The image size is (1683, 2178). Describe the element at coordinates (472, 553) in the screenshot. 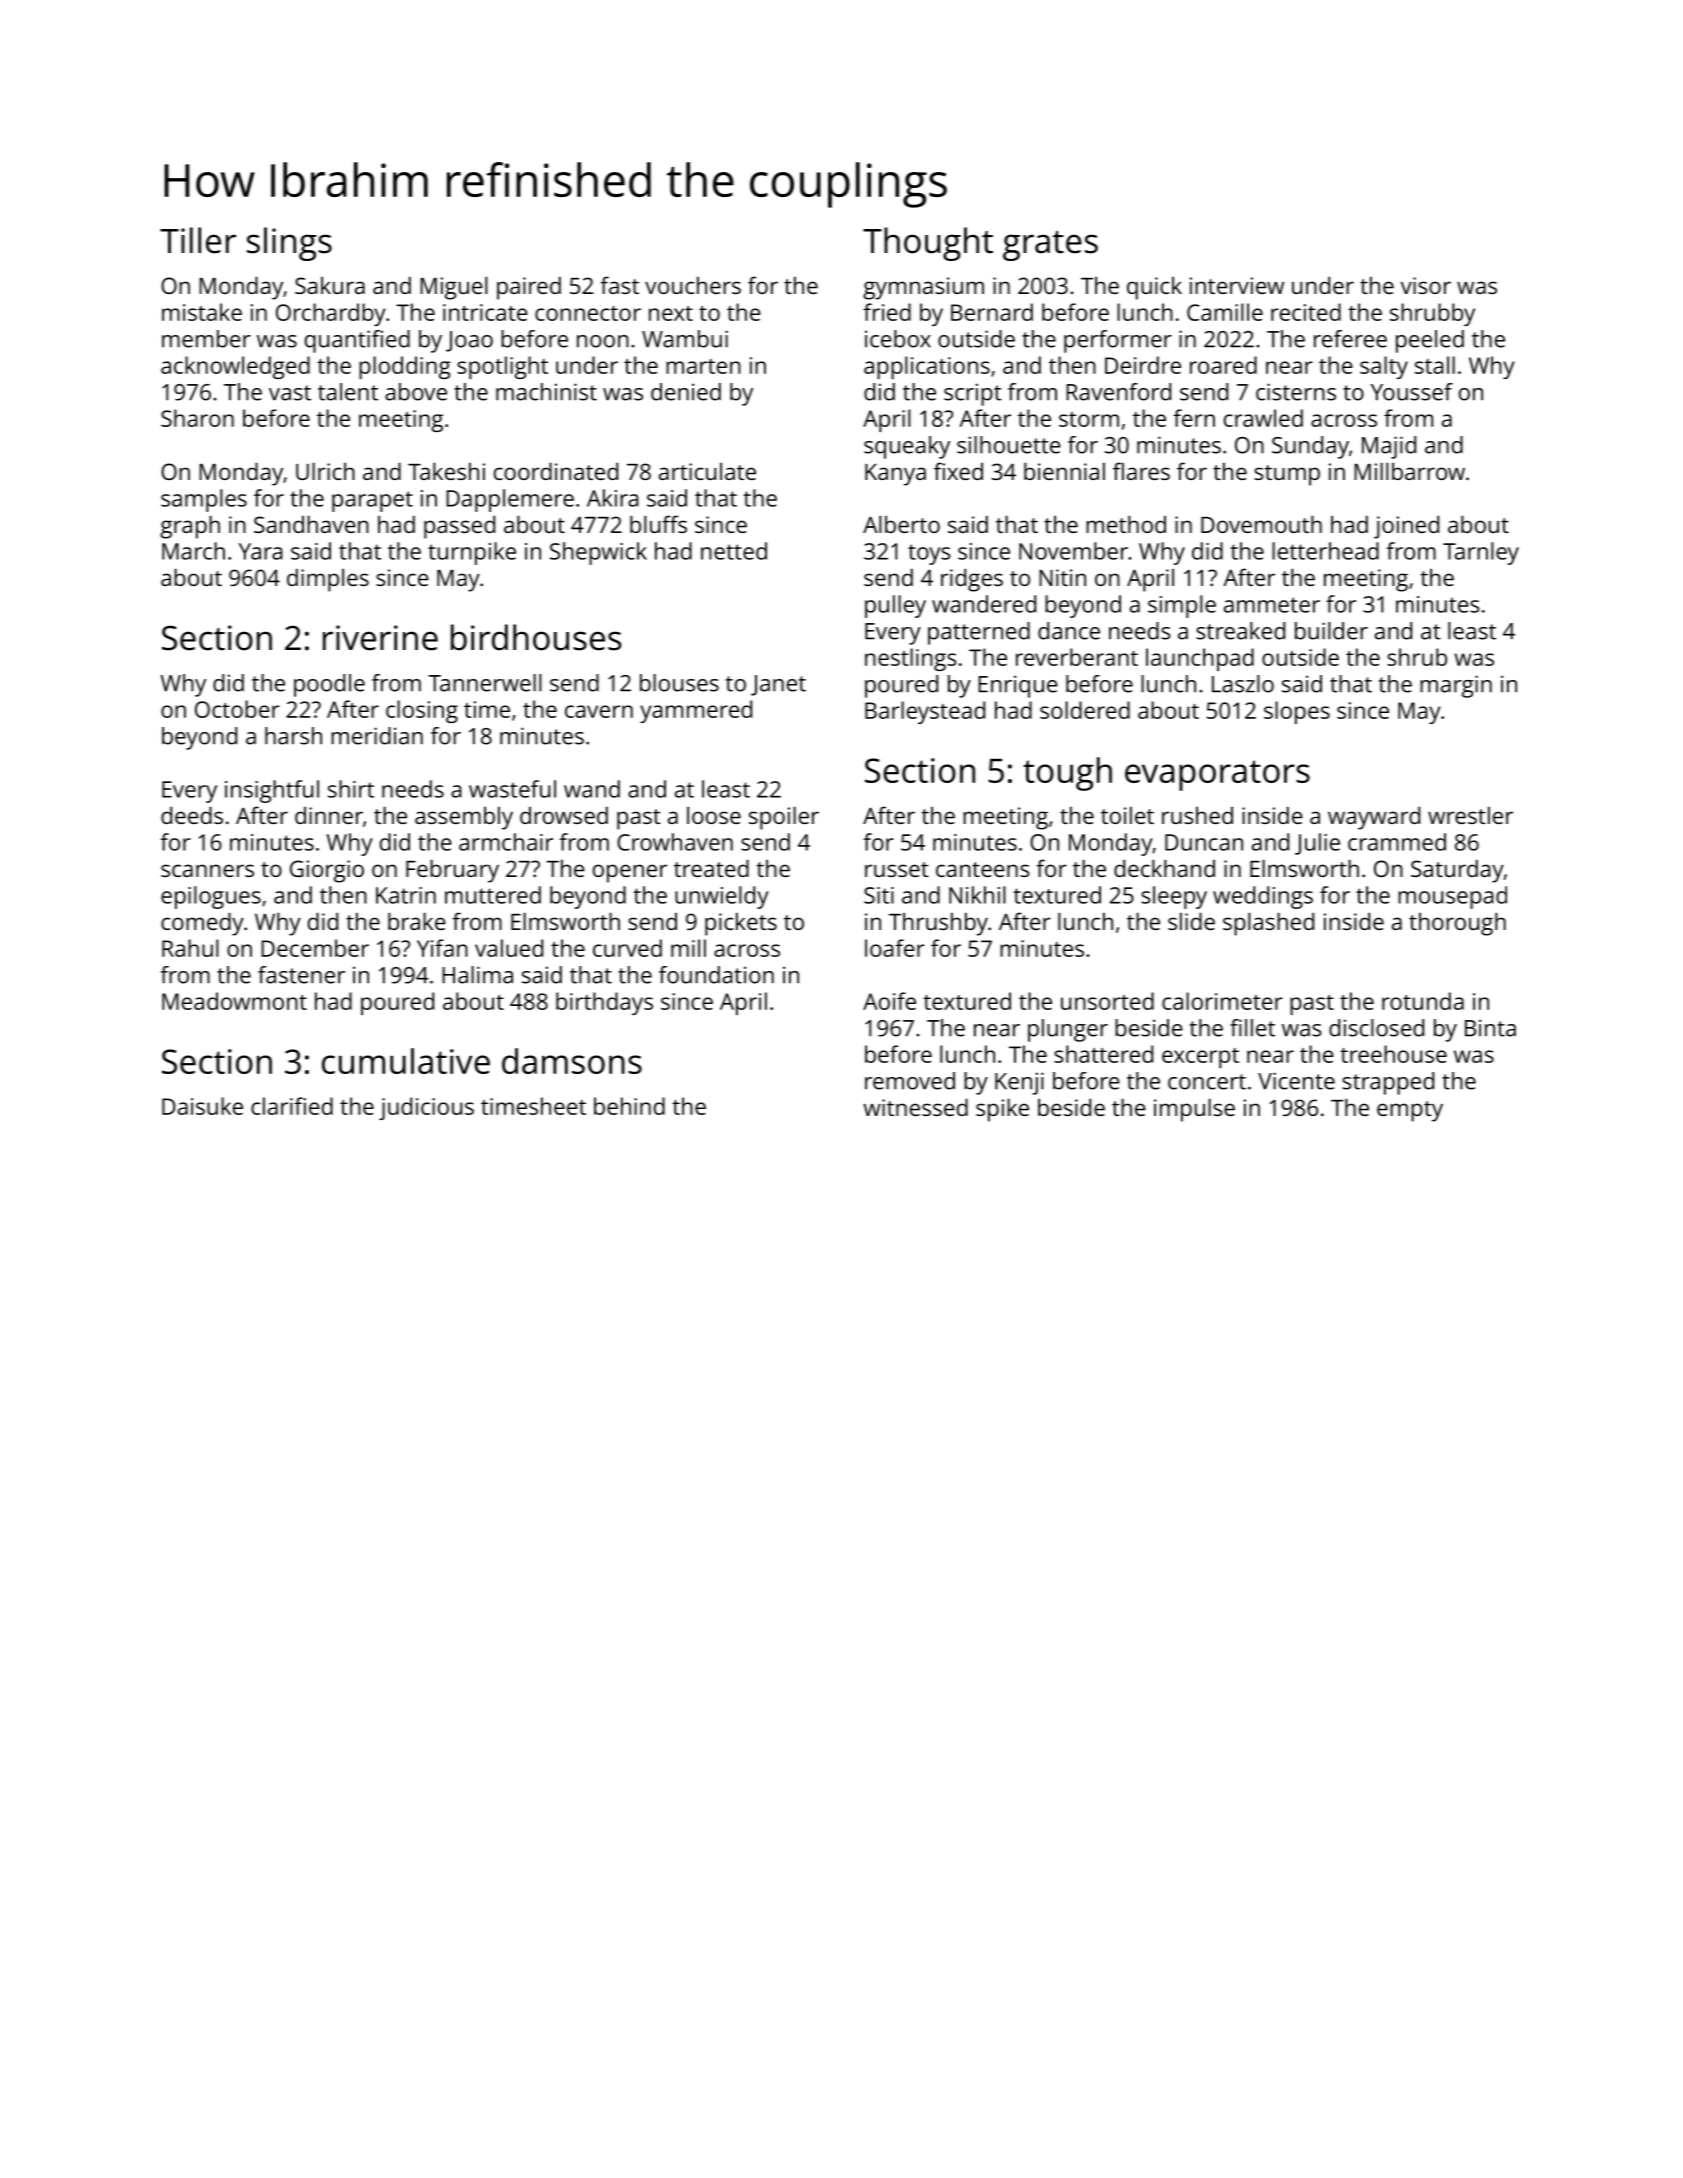

I see `turnpike` at that location.
